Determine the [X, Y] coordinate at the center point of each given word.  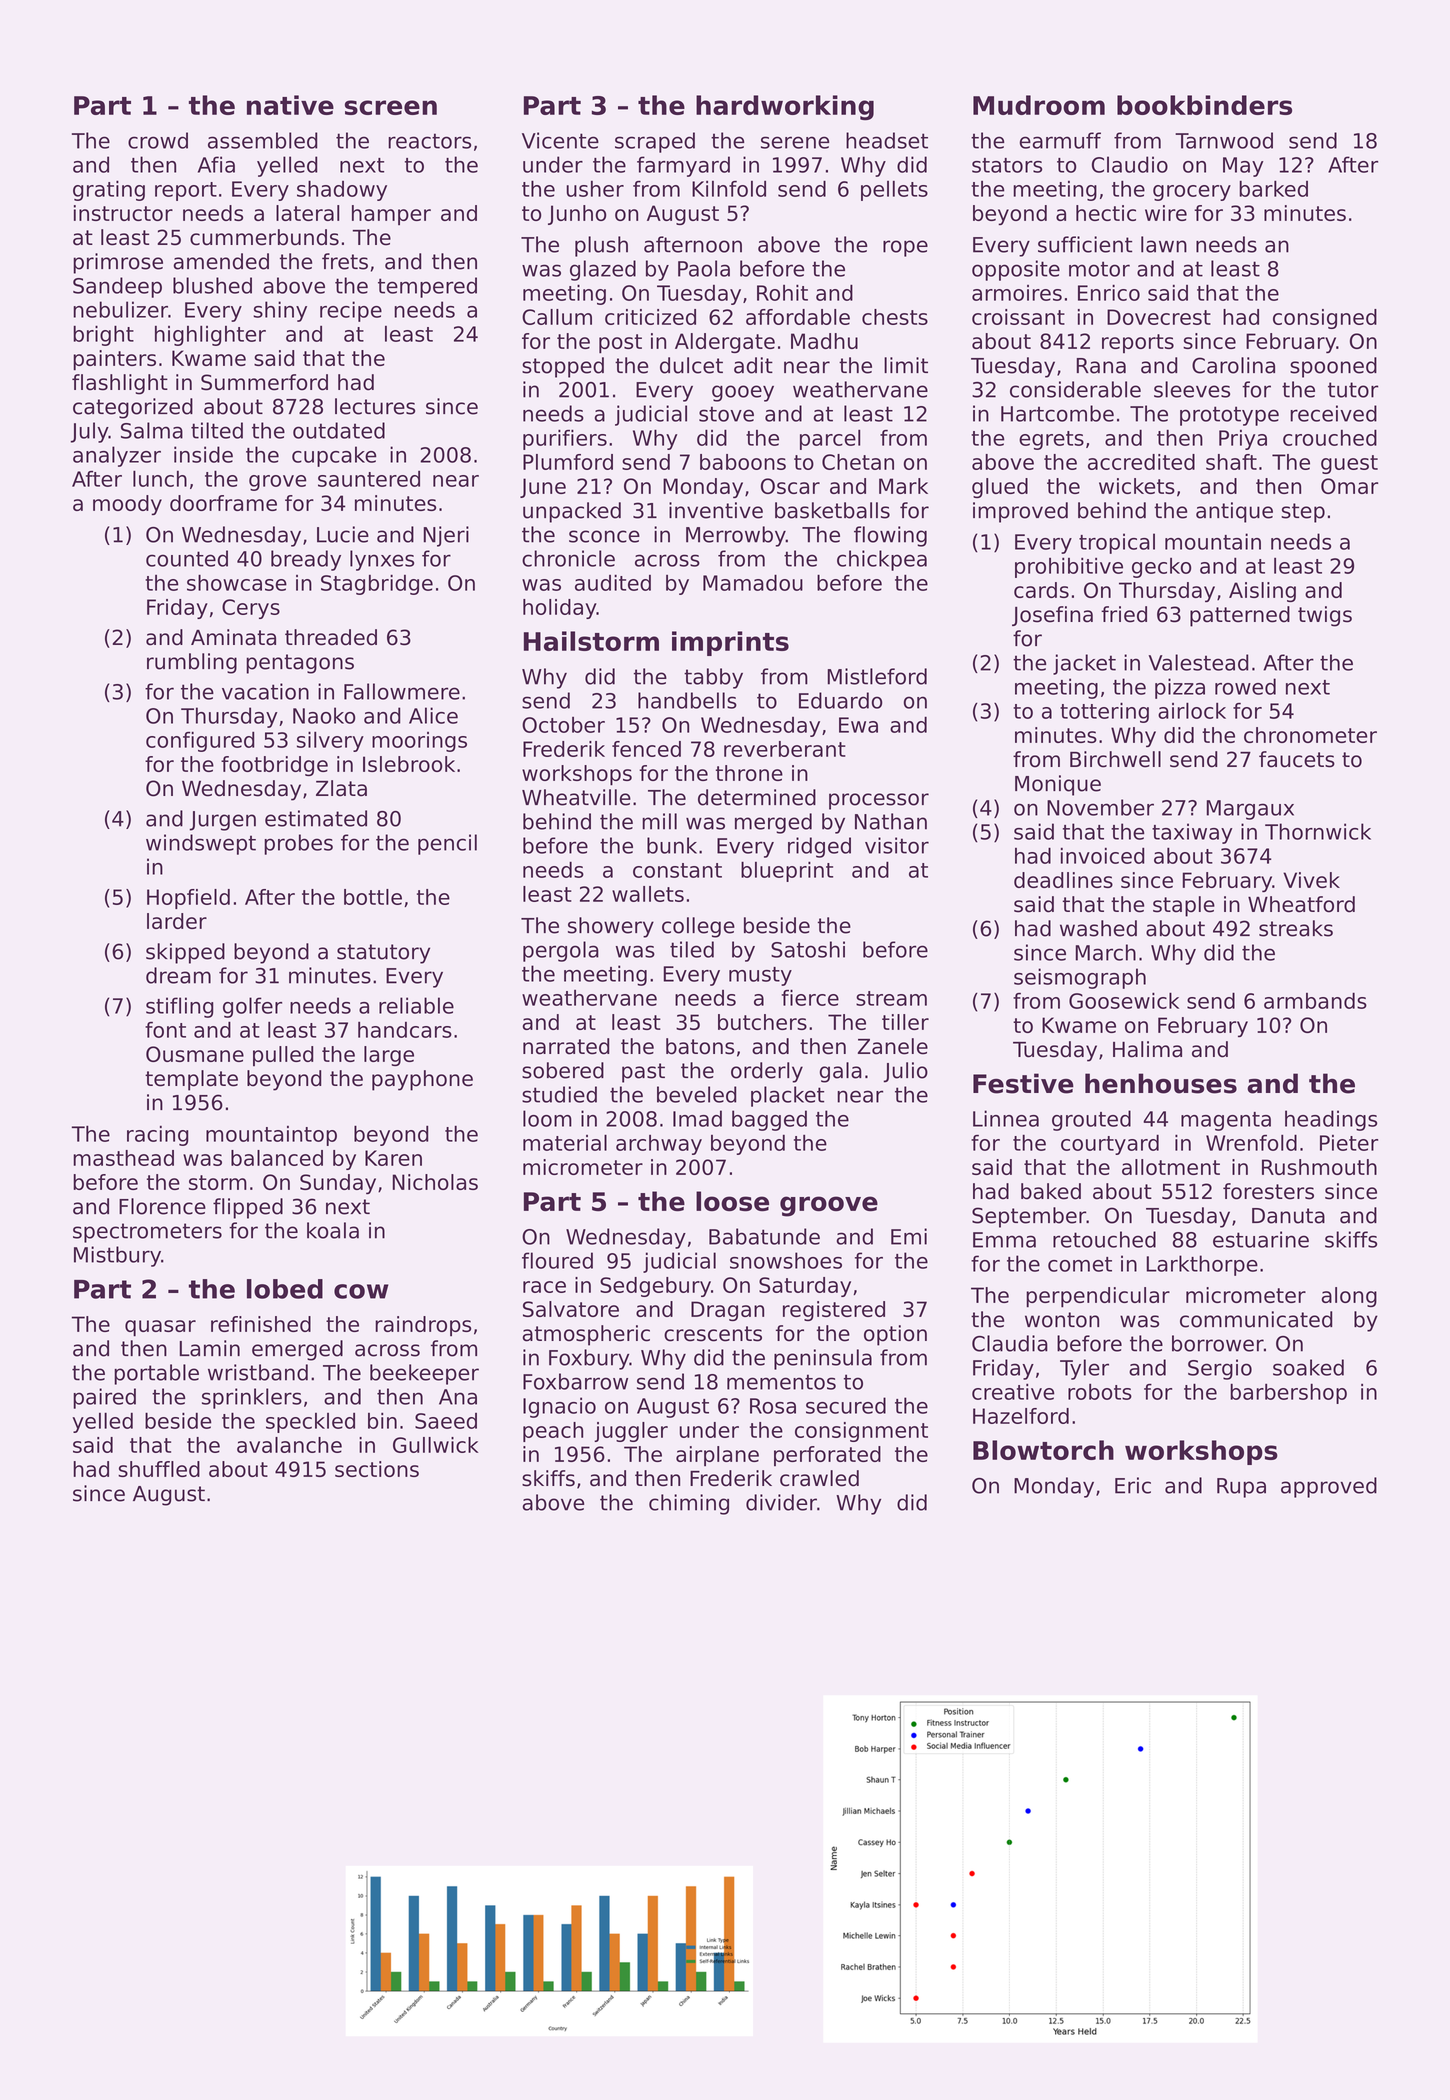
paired [104, 1398]
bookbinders [1204, 105]
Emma [1004, 1240]
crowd [158, 140]
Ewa [858, 725]
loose [732, 1201]
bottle [373, 897]
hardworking [785, 108]
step [1303, 513]
